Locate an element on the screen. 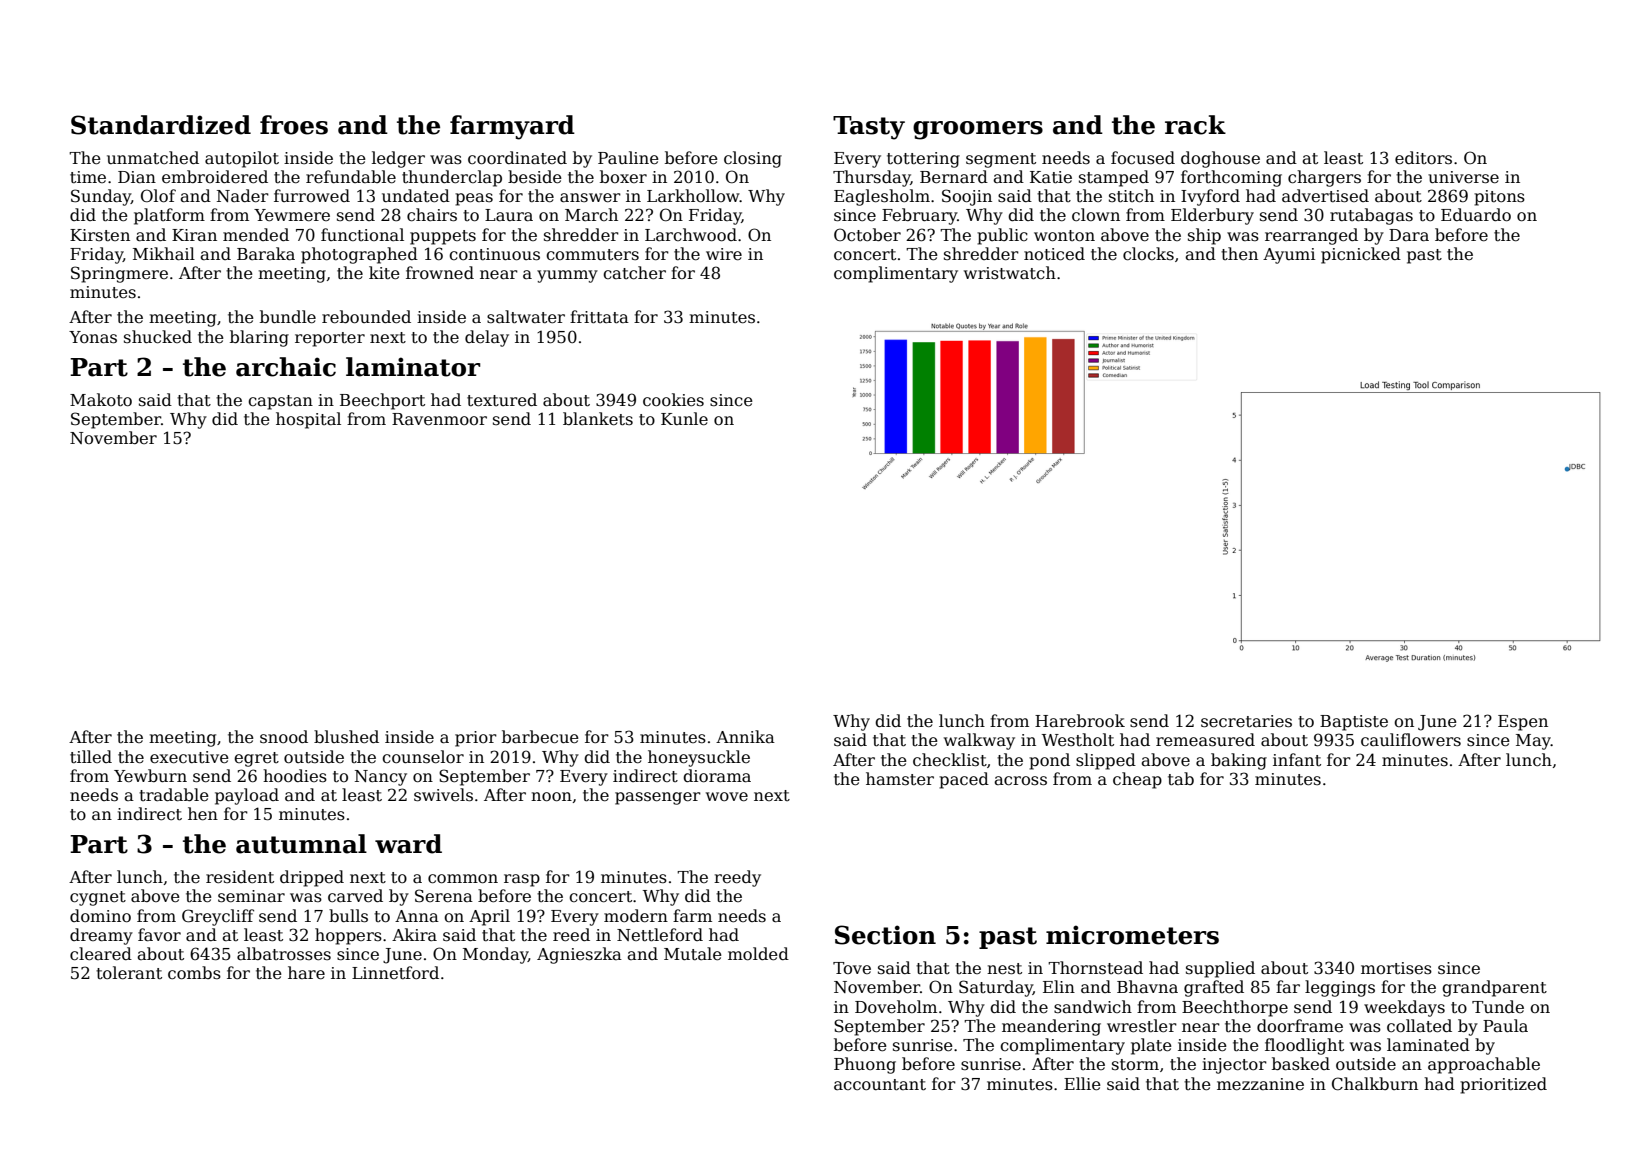 The width and height of the screenshot is (1628, 1151). Kunle is located at coordinates (684, 419).
